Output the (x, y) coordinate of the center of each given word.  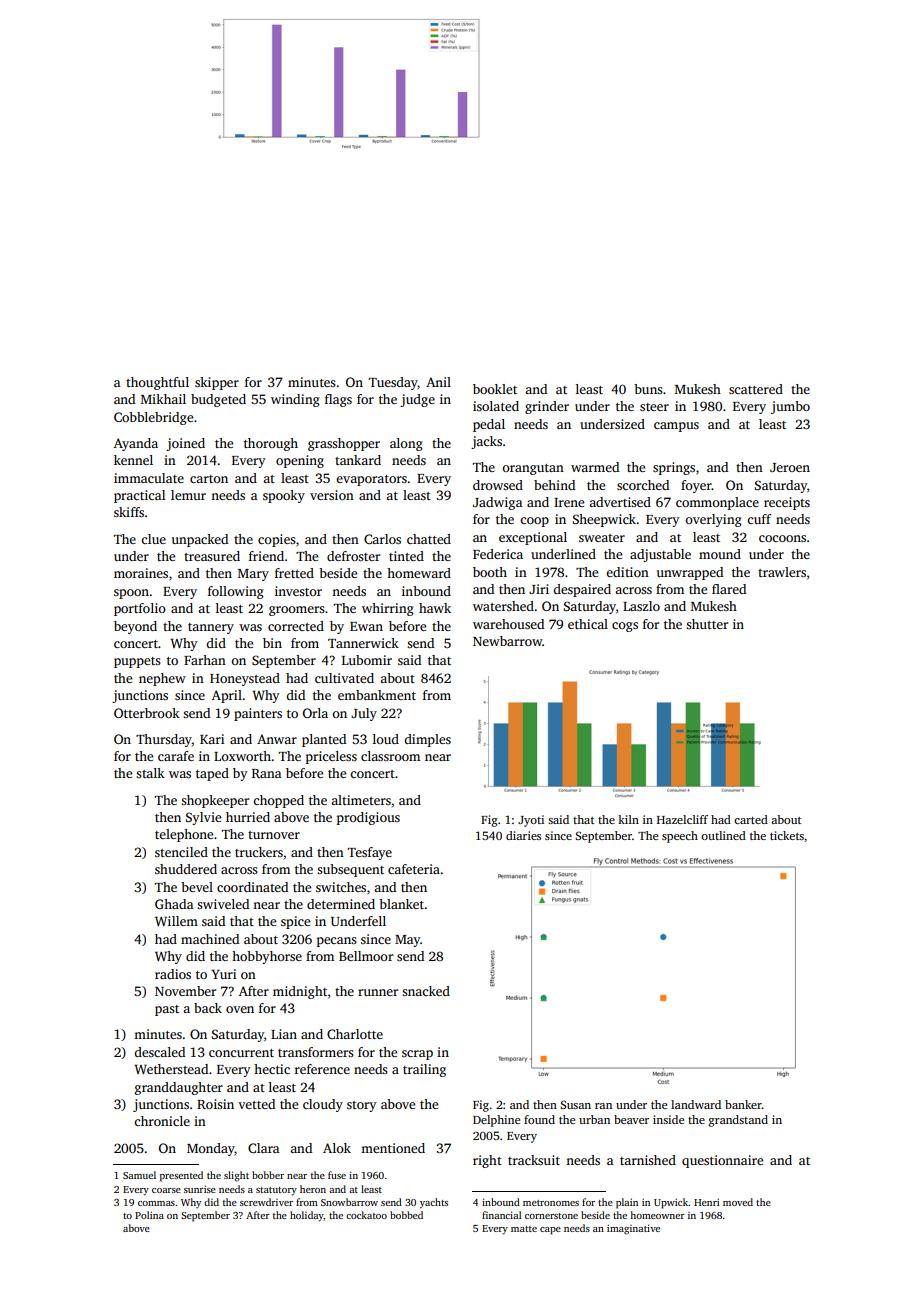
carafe (176, 756)
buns (648, 389)
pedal (489, 425)
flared (729, 589)
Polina (149, 1215)
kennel (133, 460)
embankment (377, 695)
